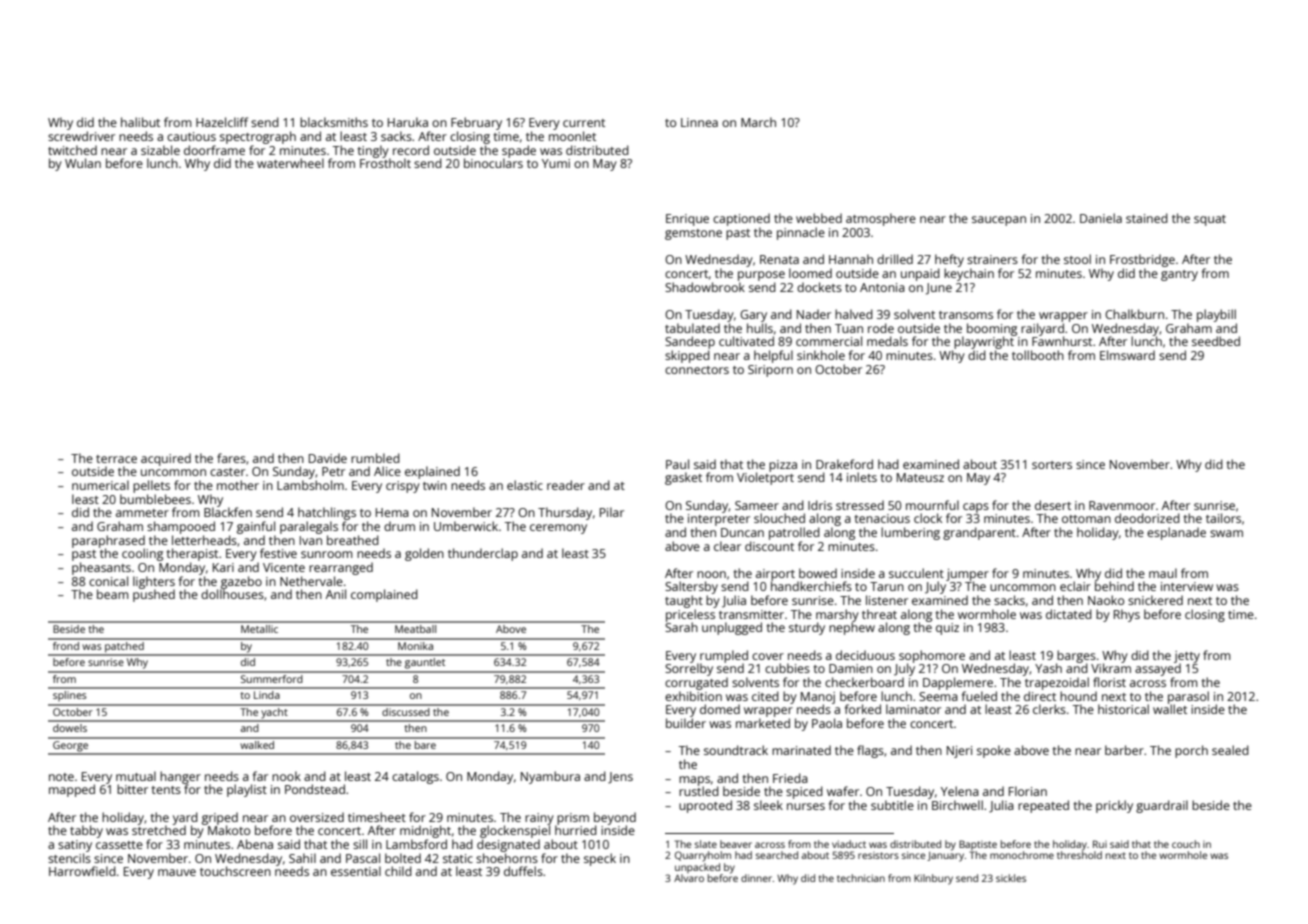 The image size is (1308, 924). What do you see at coordinates (1210, 220) in the screenshot?
I see `squat` at bounding box center [1210, 220].
